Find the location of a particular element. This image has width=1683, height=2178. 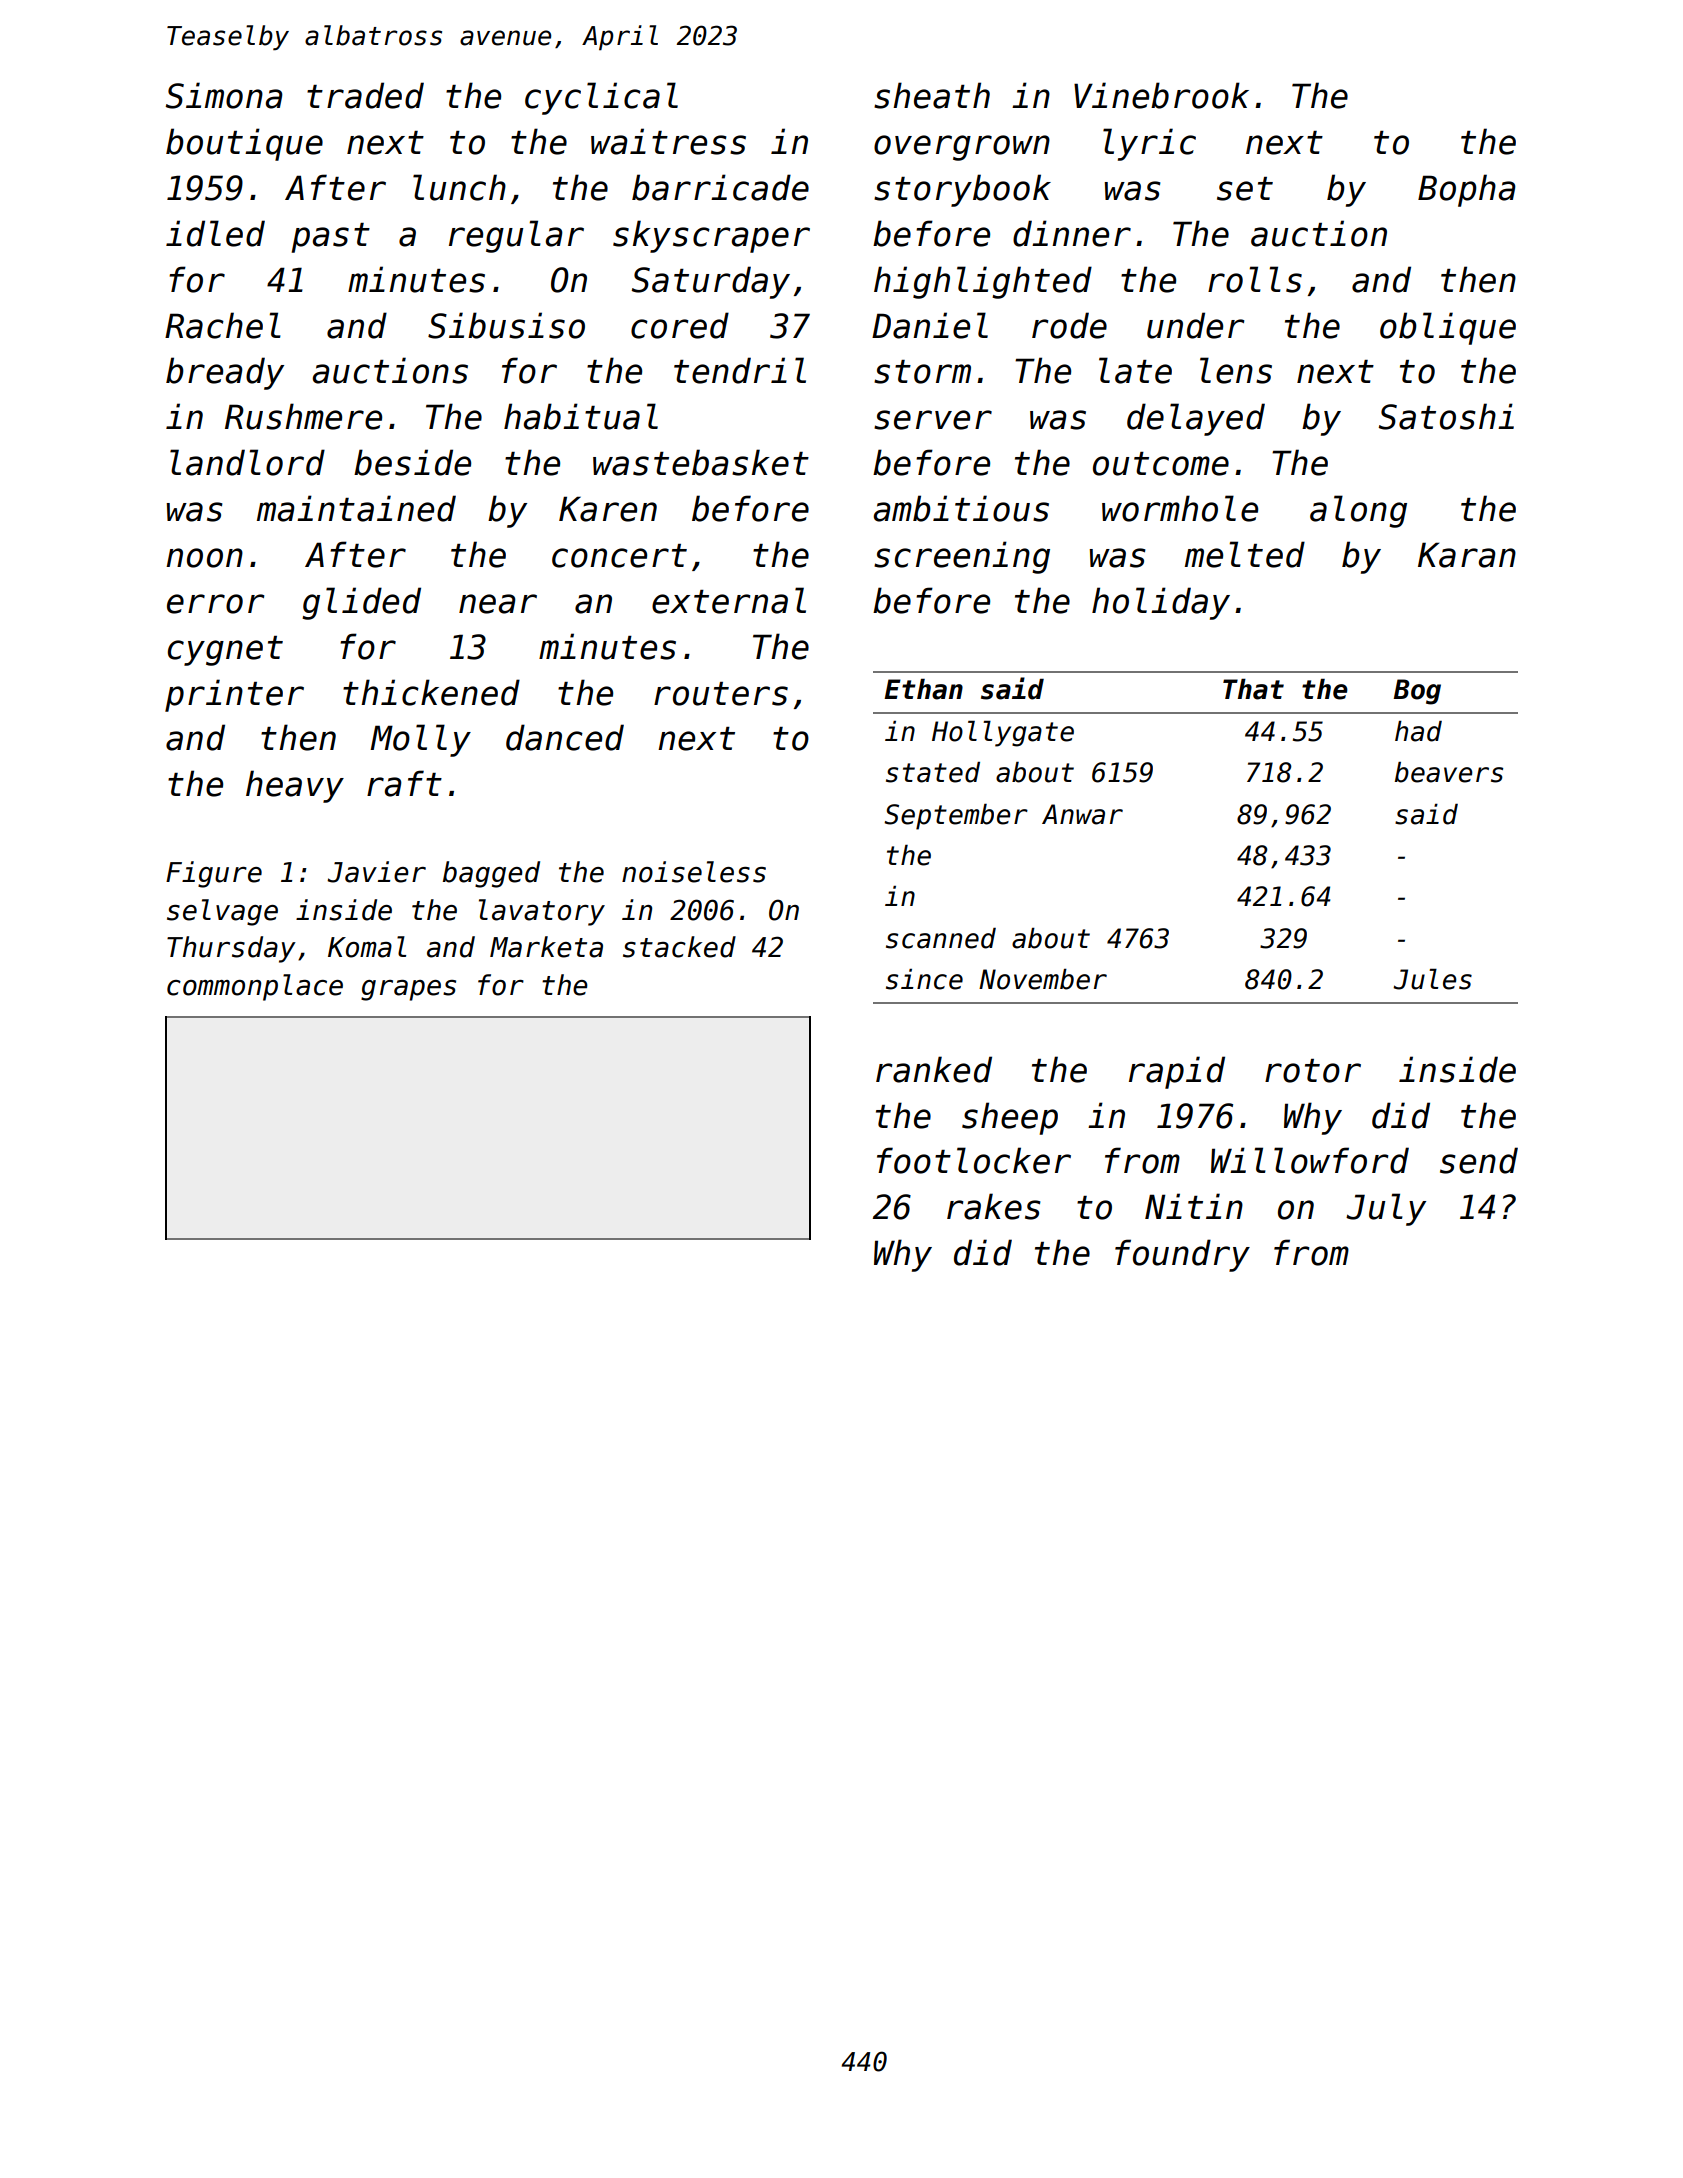

sheath is located at coordinates (932, 95).
